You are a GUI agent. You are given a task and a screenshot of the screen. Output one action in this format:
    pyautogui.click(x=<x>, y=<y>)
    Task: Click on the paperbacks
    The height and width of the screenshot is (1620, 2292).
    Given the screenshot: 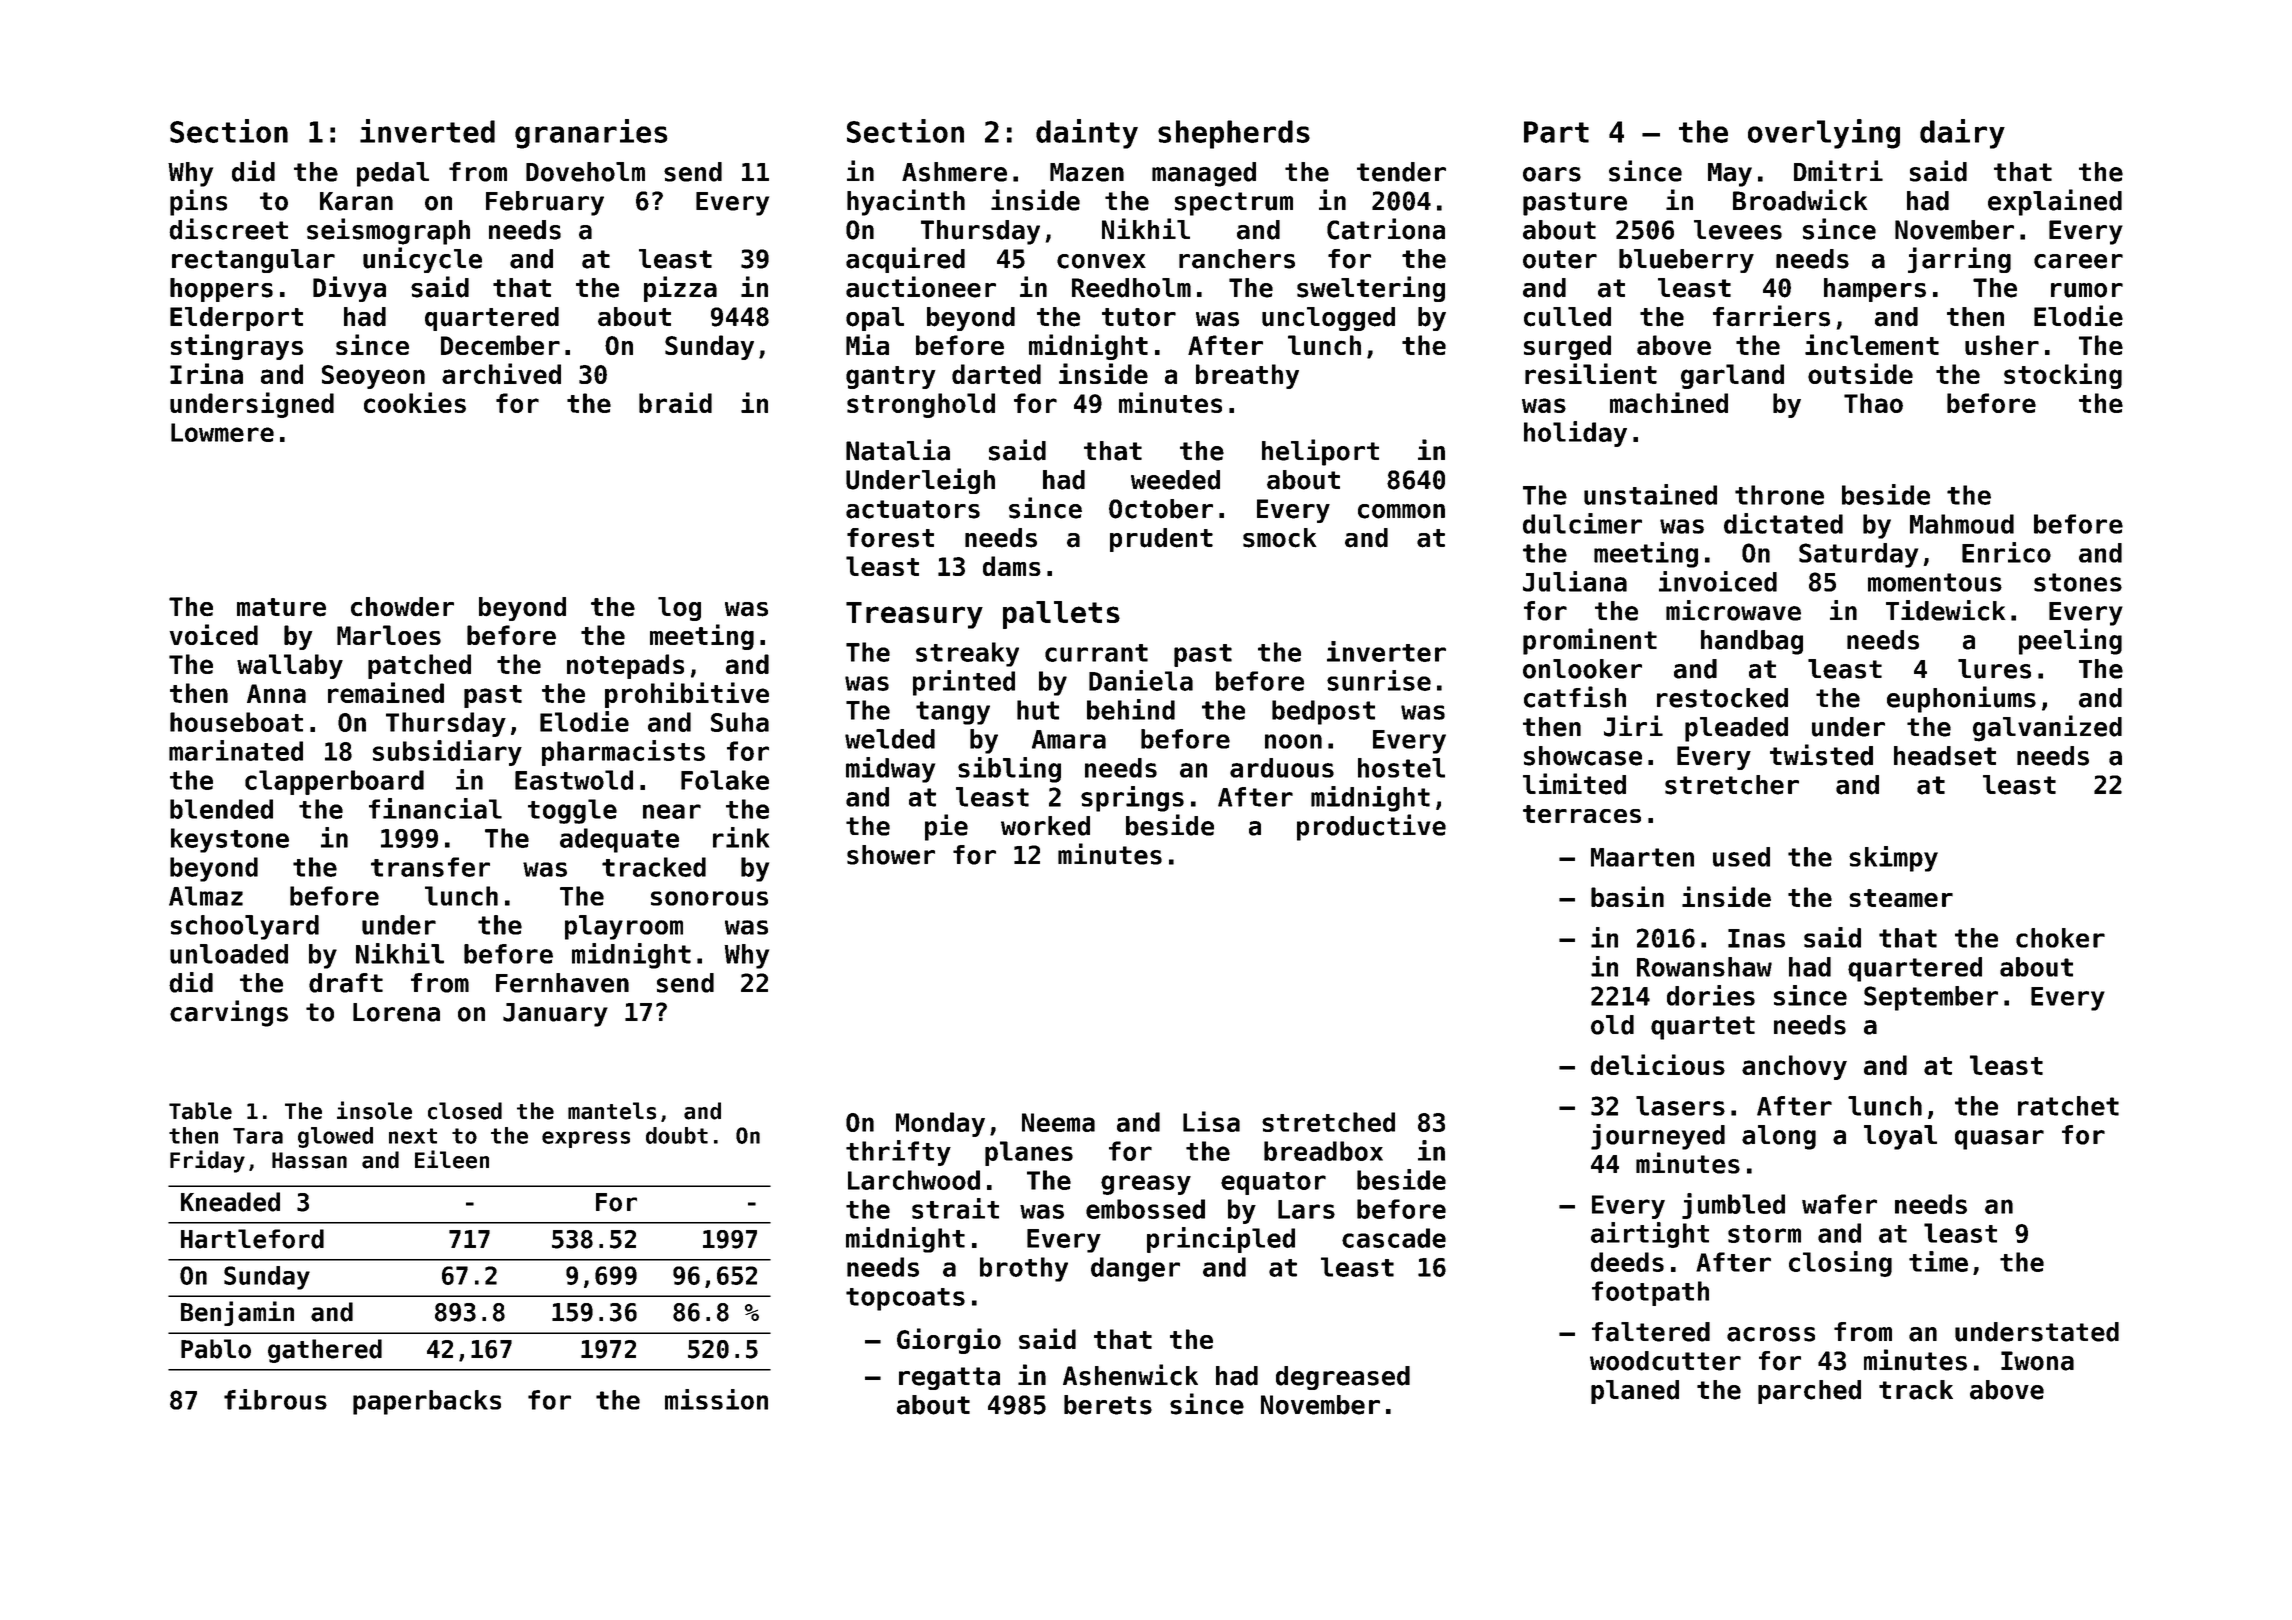 What is the action you would take?
    pyautogui.click(x=427, y=1402)
